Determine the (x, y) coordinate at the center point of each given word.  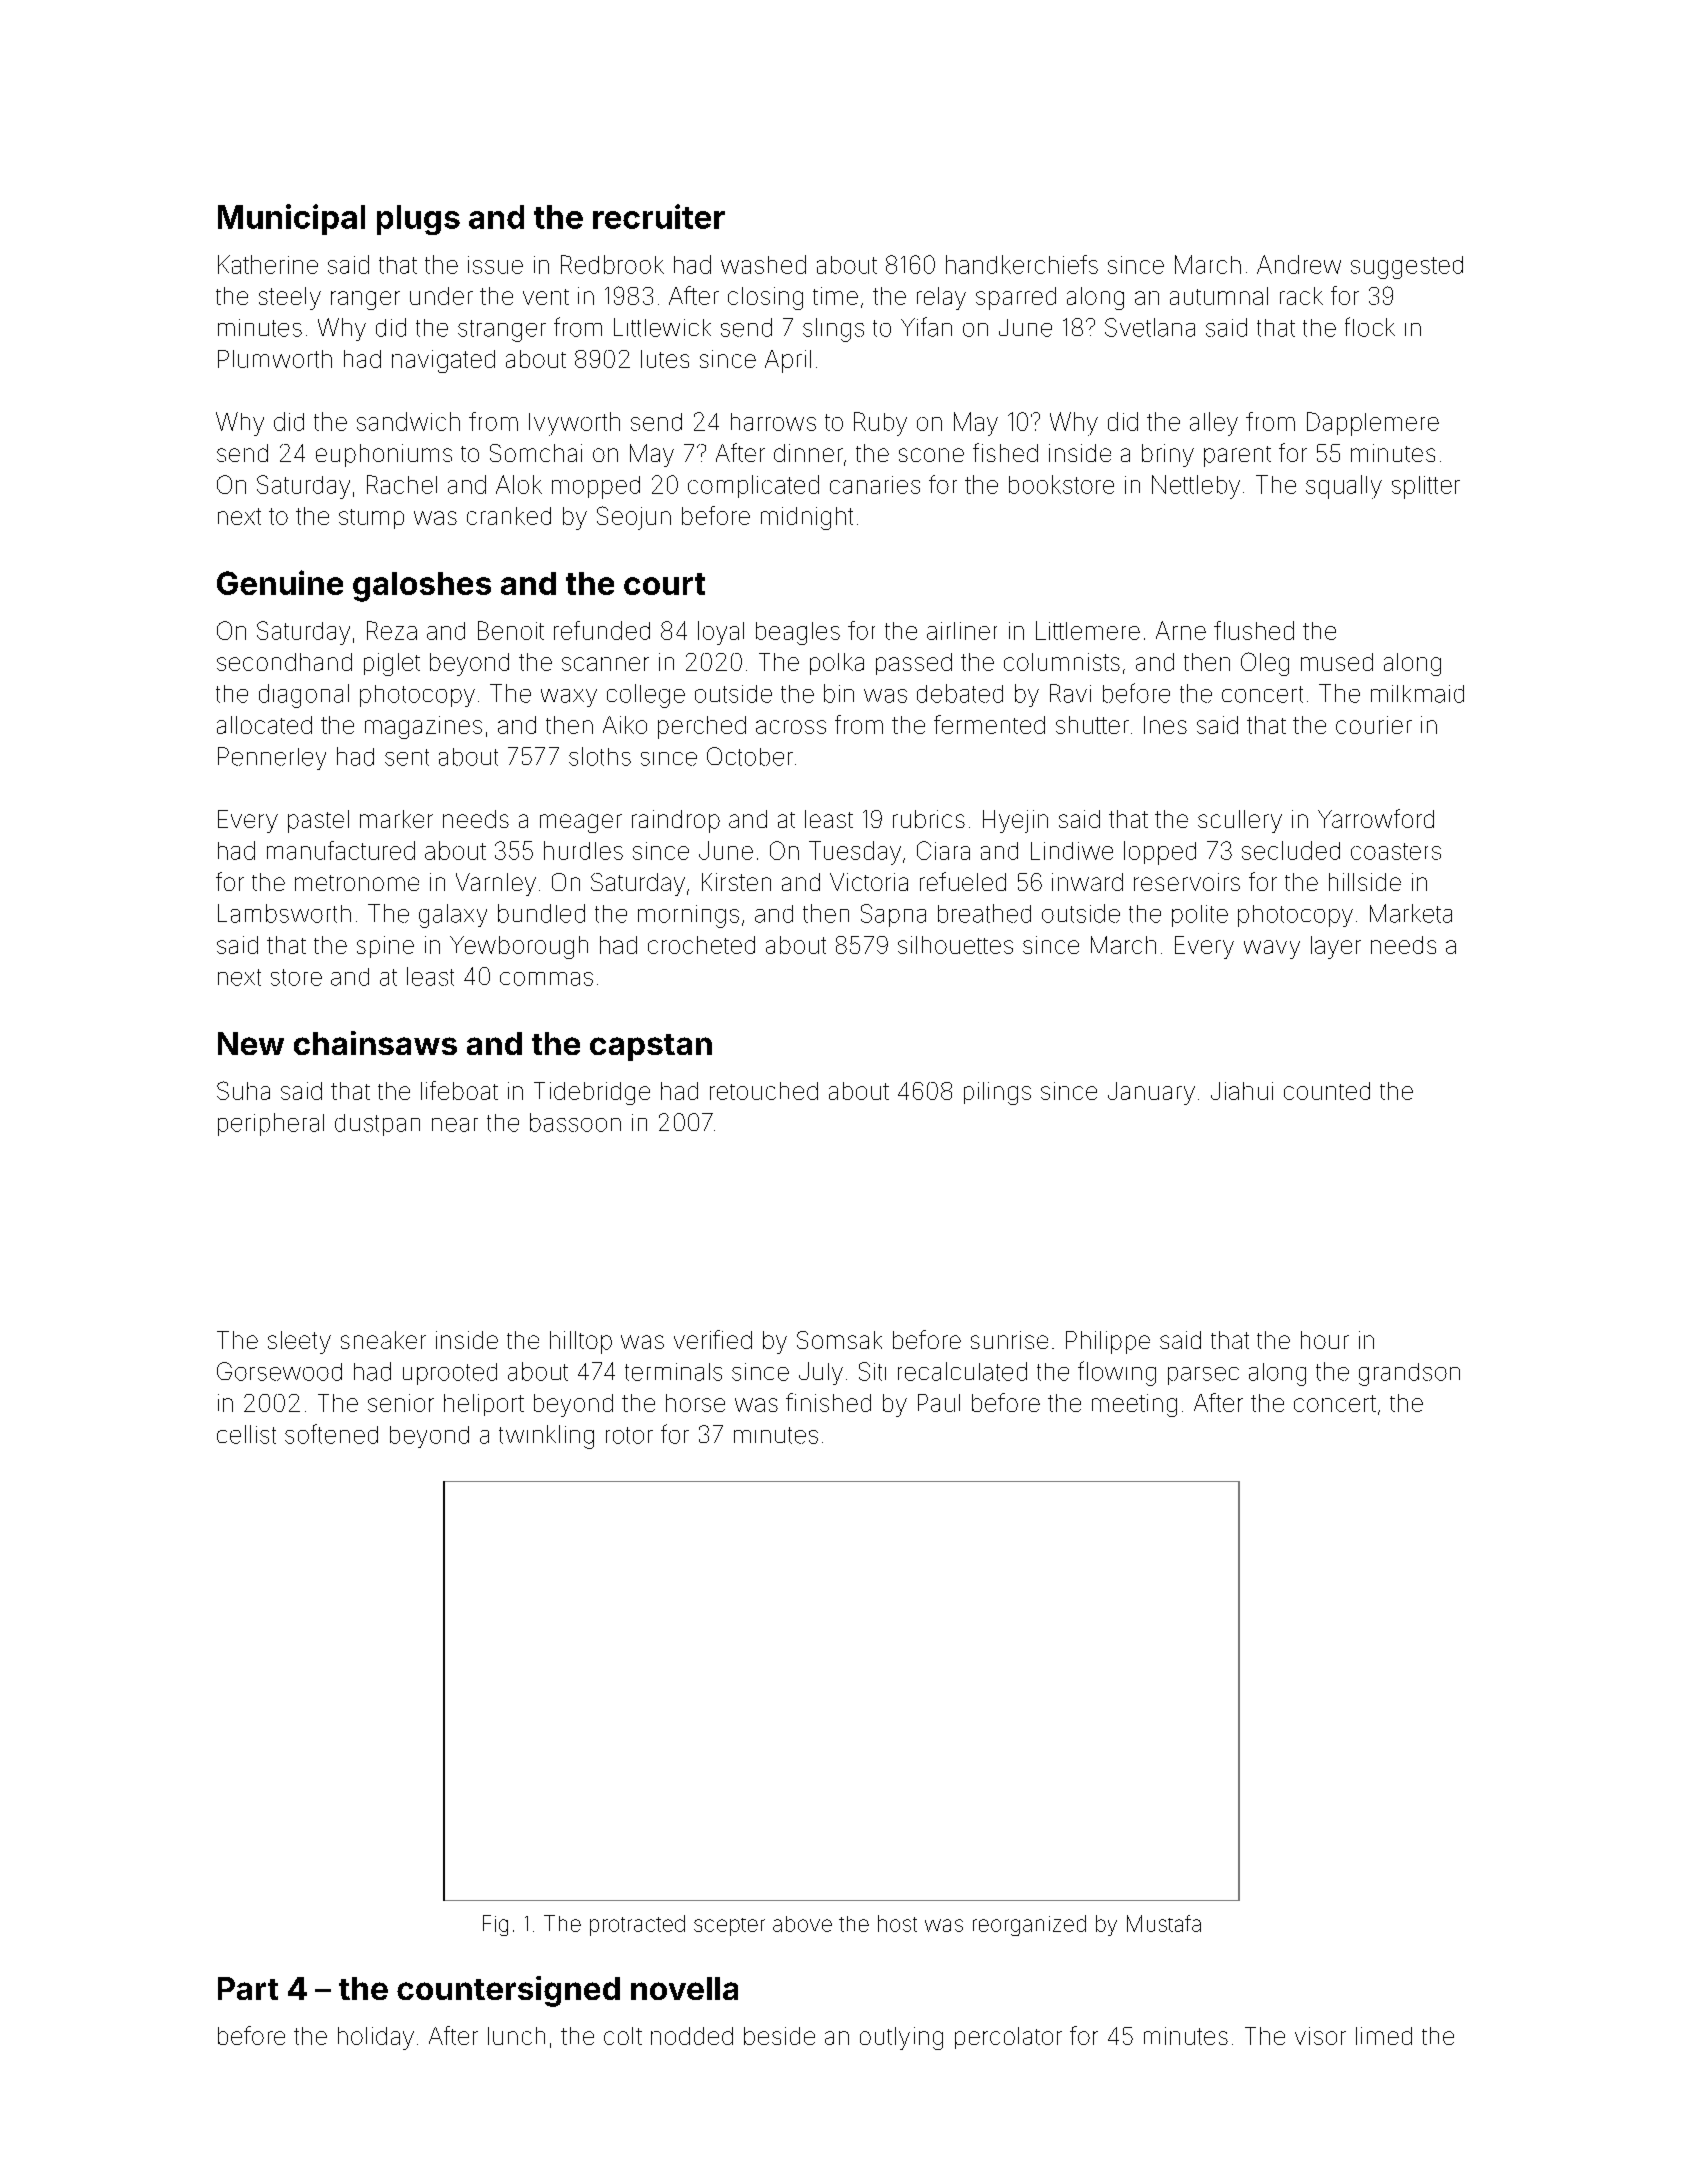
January (1151, 1093)
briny (1168, 455)
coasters (1396, 851)
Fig (495, 1925)
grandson (1409, 1374)
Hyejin (1015, 821)
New (251, 1043)
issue (495, 265)
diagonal (304, 696)
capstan (651, 1047)
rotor (629, 1435)
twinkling (546, 1437)
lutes (665, 359)
